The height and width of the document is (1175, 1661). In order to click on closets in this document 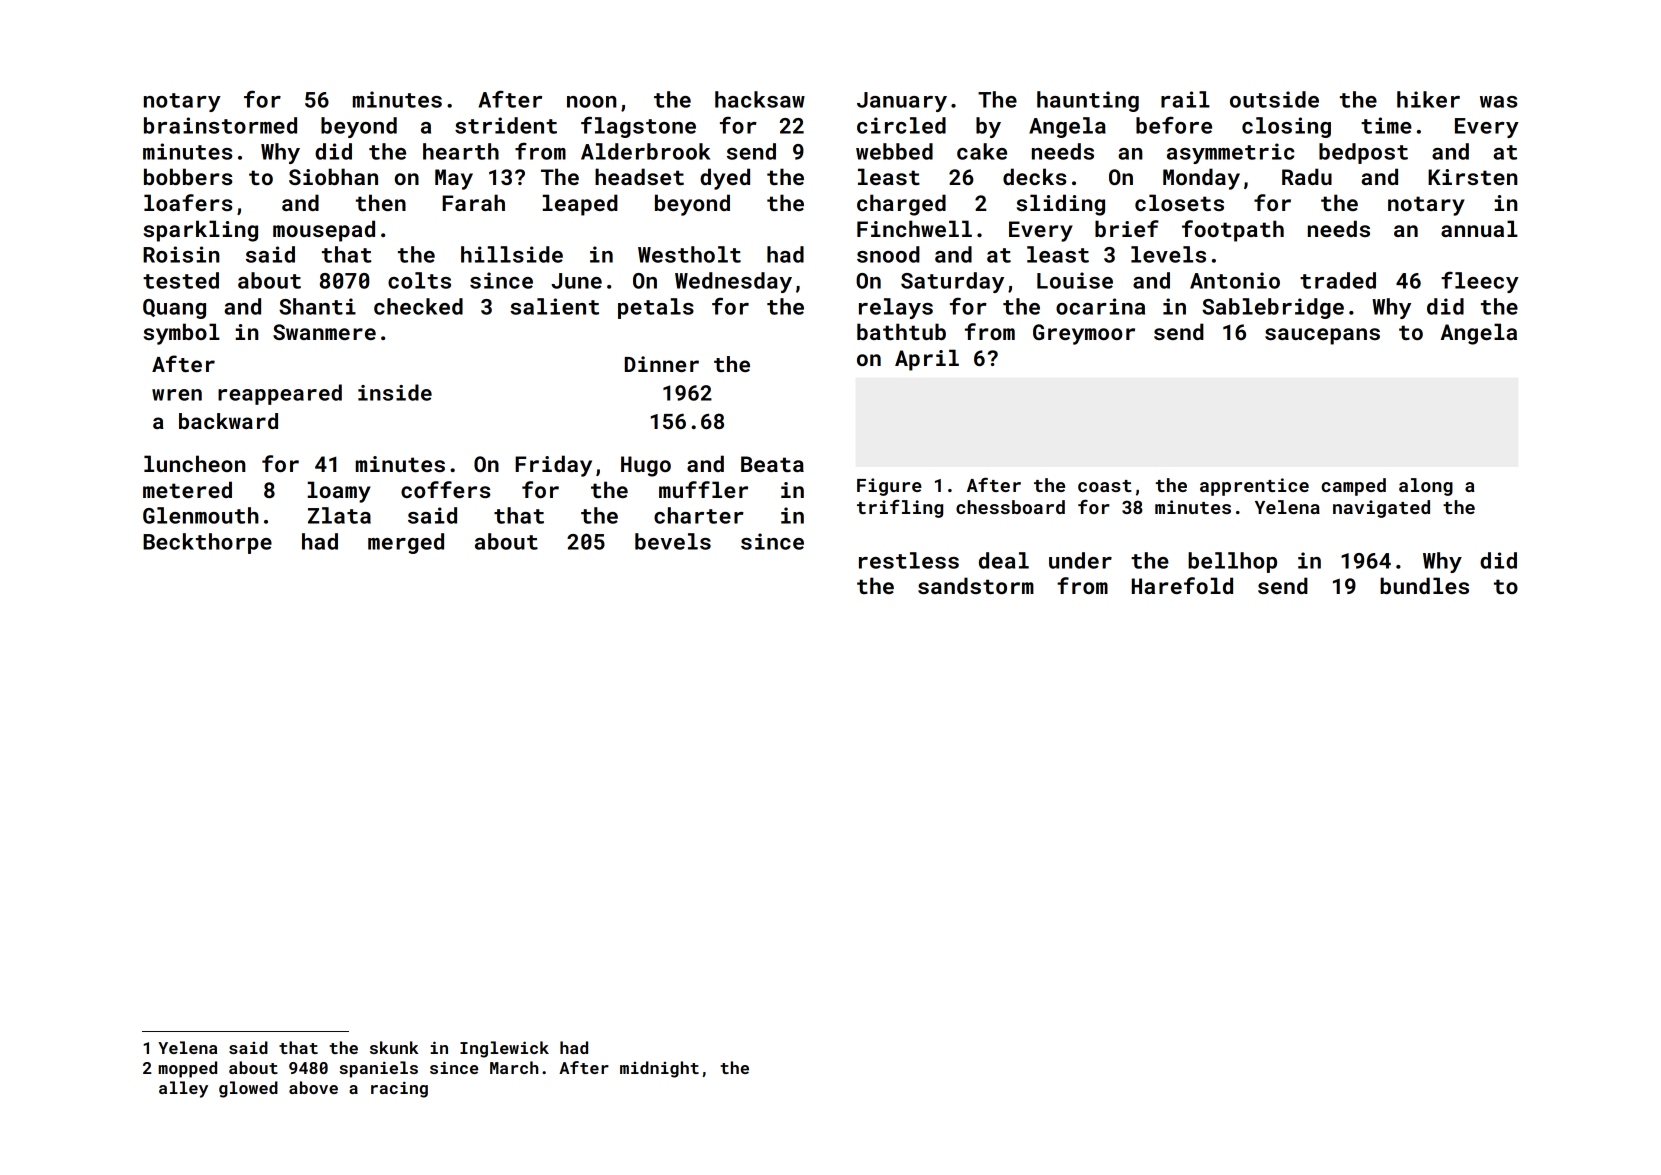, I will do `click(1179, 202)`.
